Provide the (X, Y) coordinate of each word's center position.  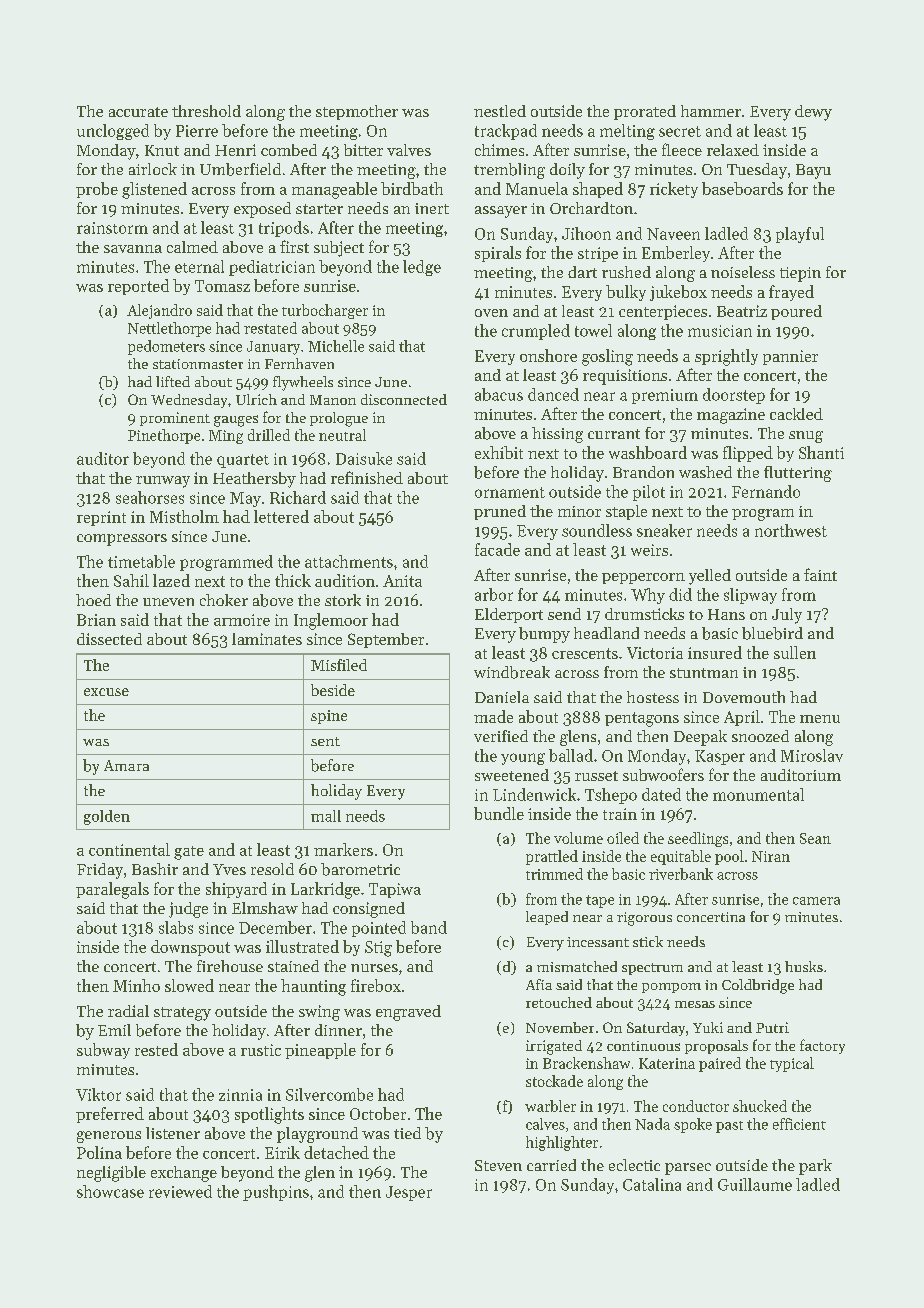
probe (97, 190)
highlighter (562, 1143)
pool (729, 857)
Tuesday (757, 171)
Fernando (766, 491)
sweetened (512, 775)
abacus (499, 394)
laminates (267, 639)
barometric (360, 869)
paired (720, 1064)
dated (661, 794)
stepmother (357, 112)
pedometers (166, 347)
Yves (229, 869)
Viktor (98, 1094)
